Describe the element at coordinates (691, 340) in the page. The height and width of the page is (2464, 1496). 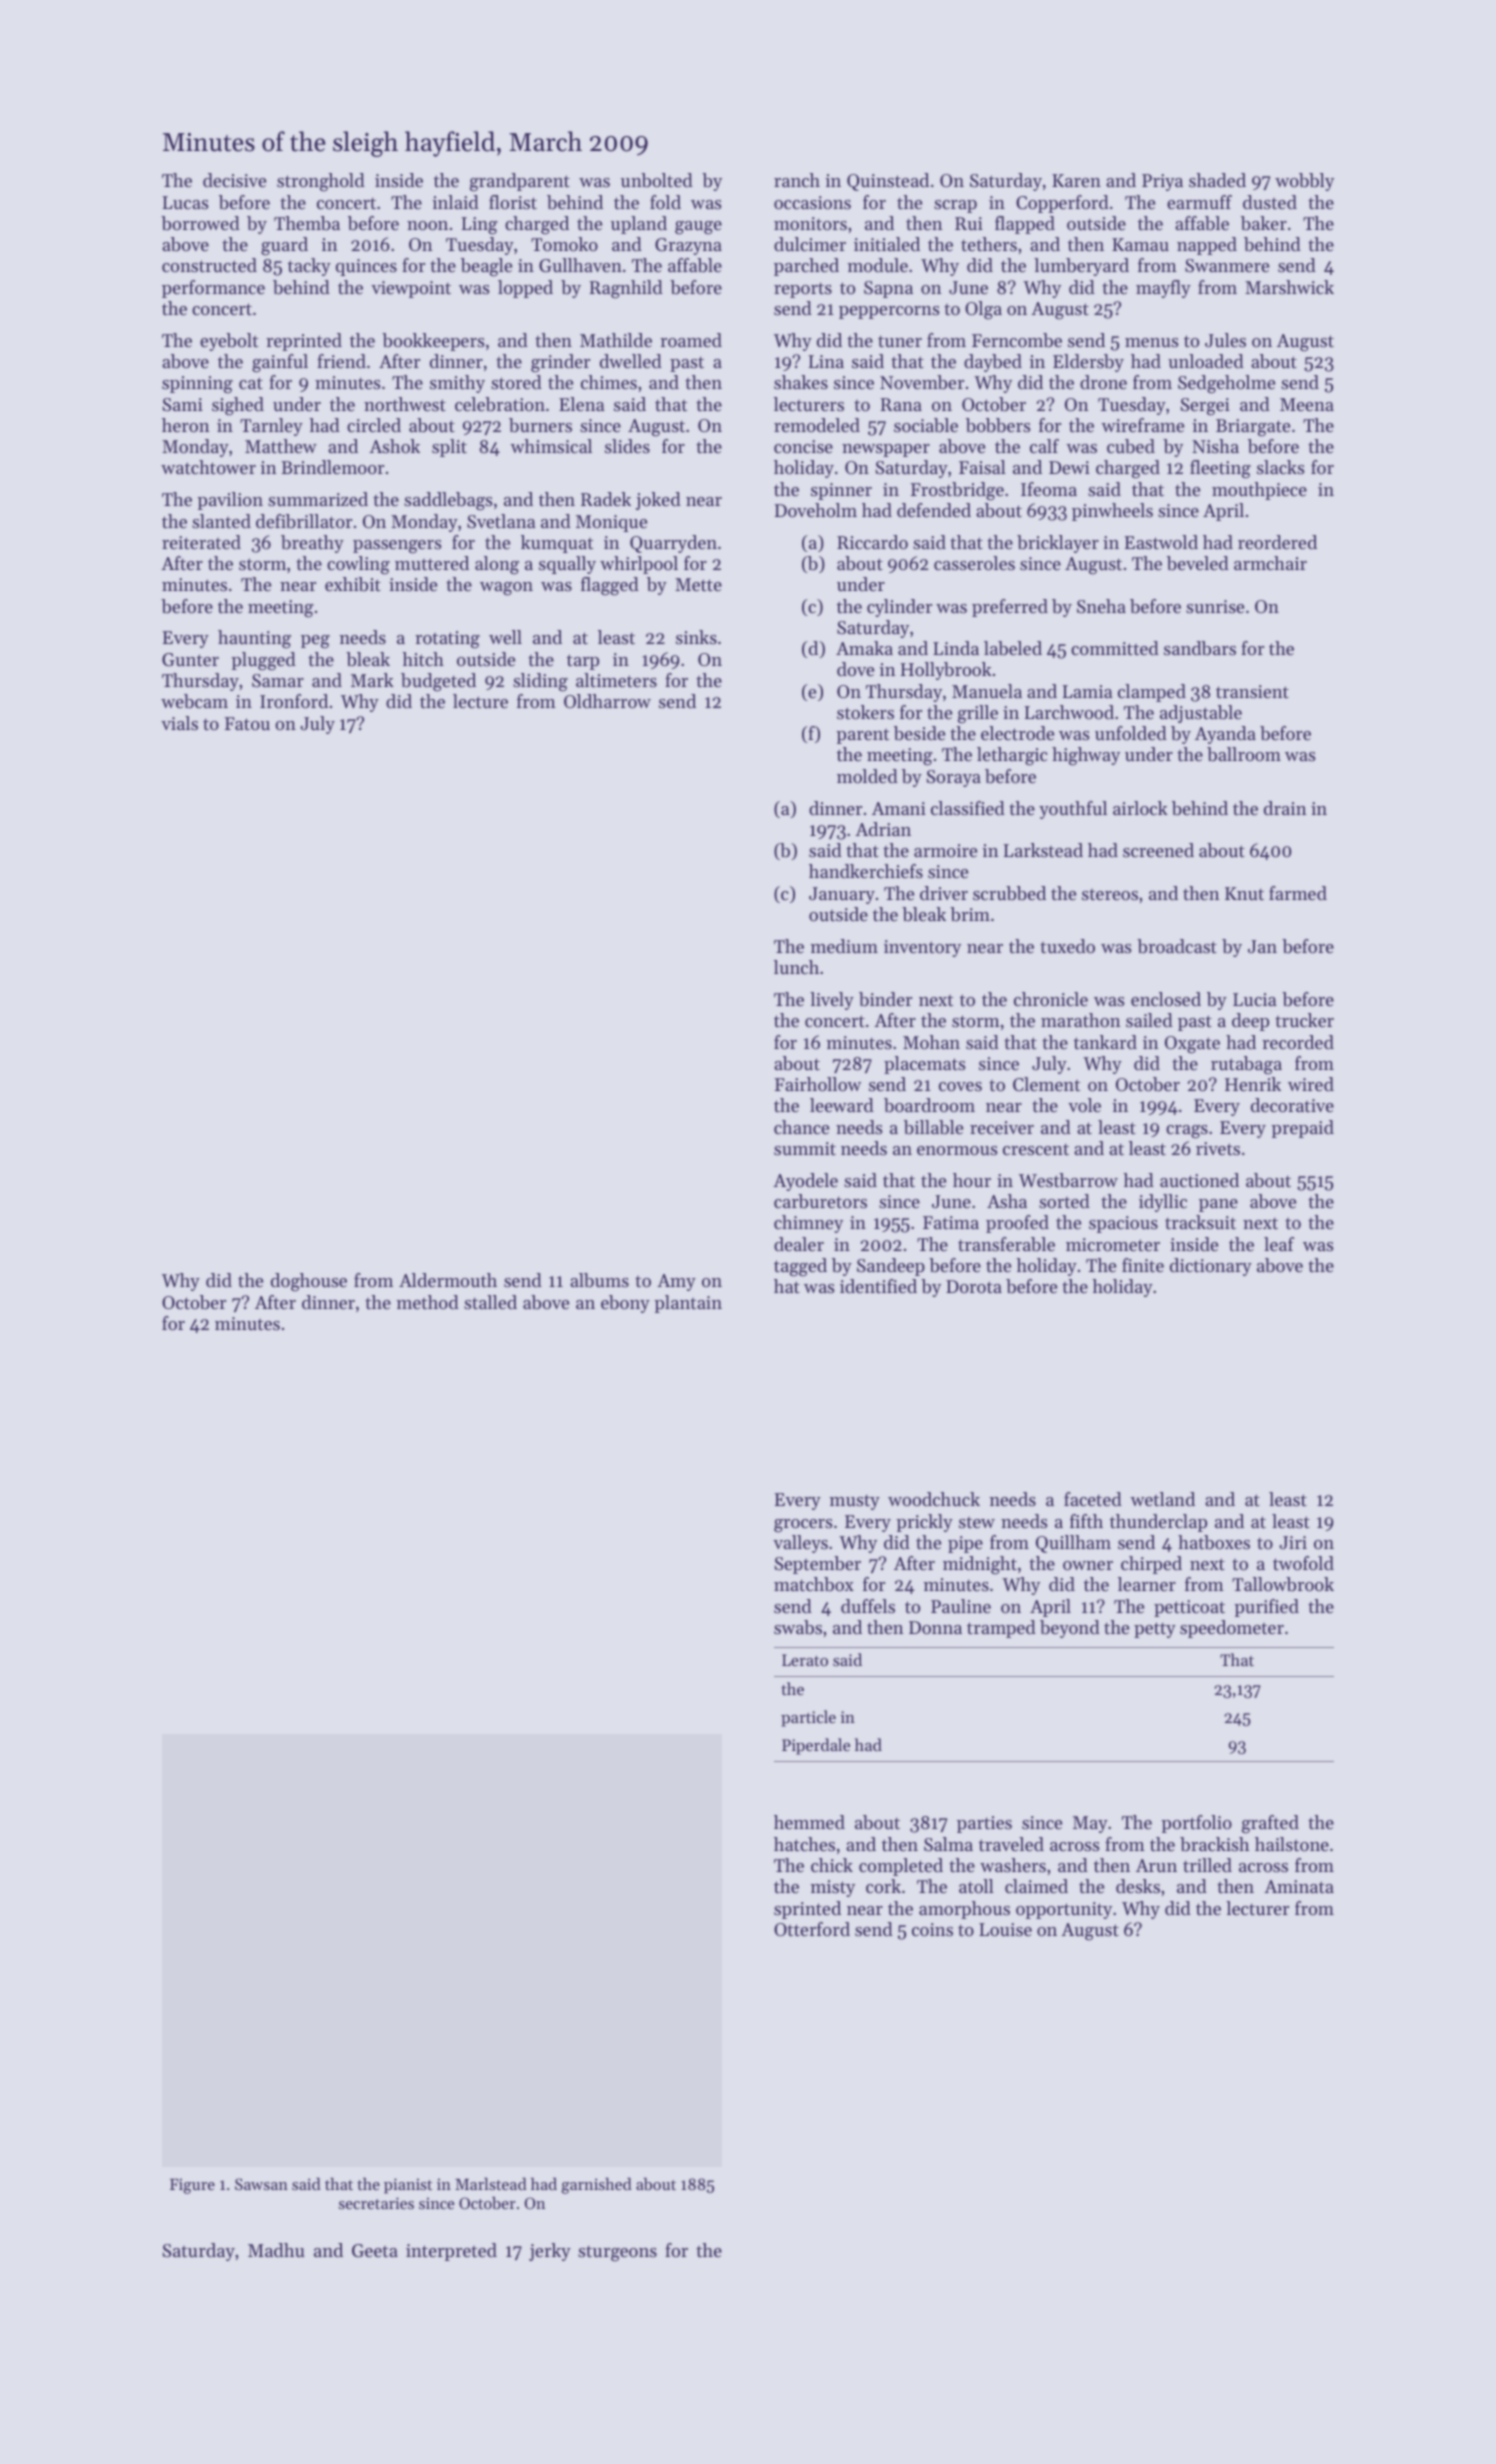
I see `roamed` at that location.
